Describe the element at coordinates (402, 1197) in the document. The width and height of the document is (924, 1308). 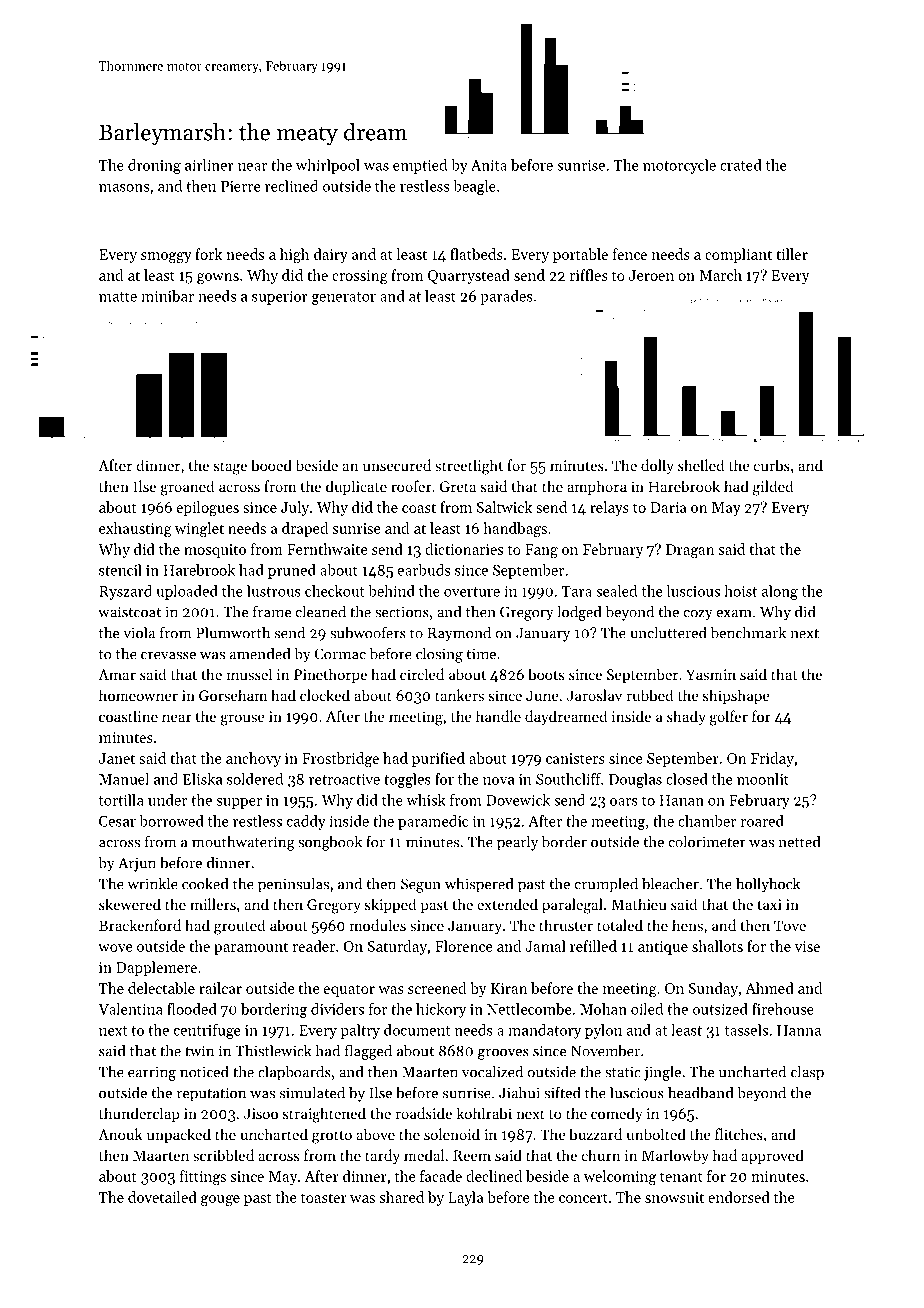
I see `shared` at that location.
